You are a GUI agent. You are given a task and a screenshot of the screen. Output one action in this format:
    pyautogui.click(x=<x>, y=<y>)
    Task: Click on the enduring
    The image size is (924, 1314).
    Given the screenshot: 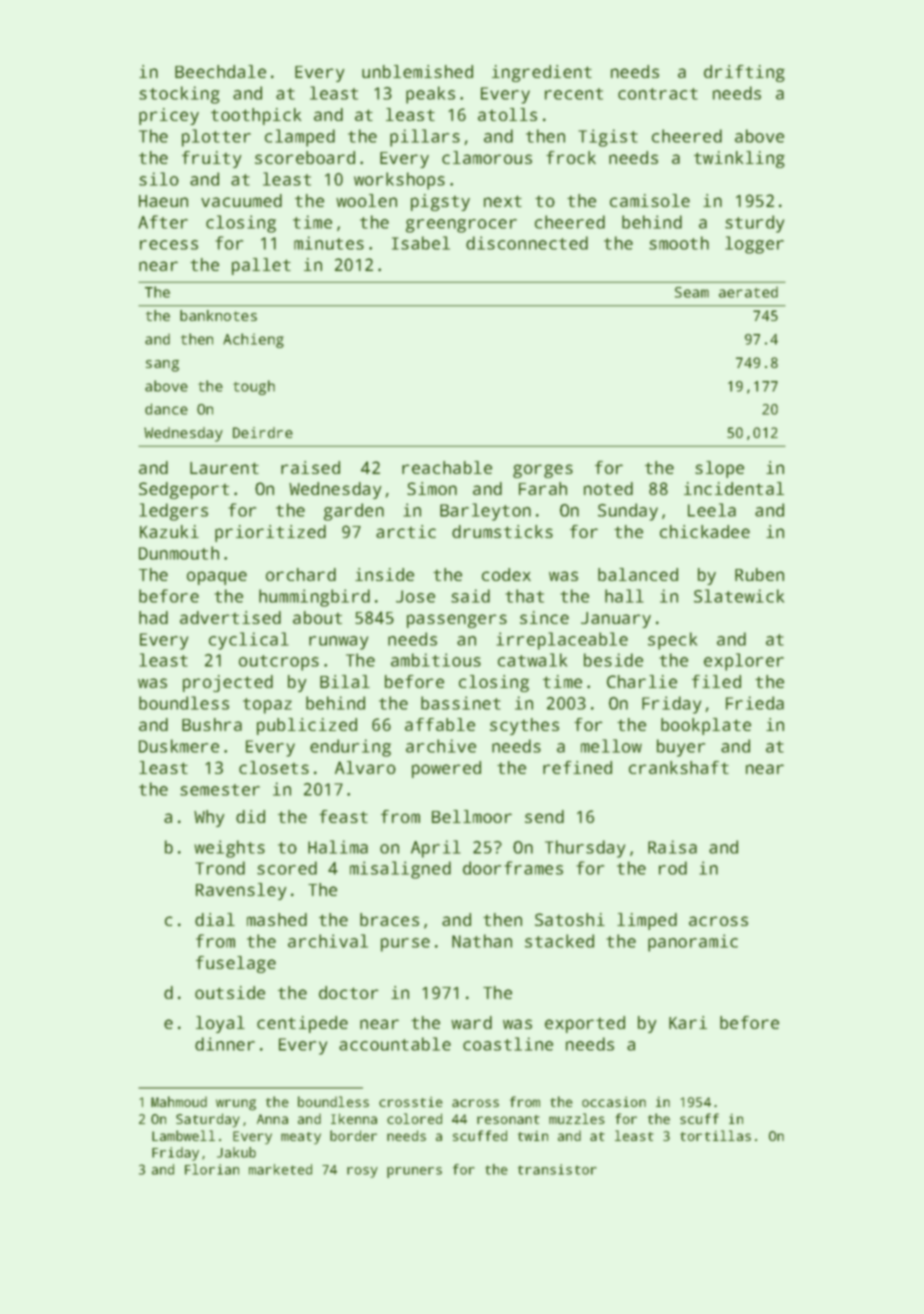 What is the action you would take?
    pyautogui.click(x=350, y=748)
